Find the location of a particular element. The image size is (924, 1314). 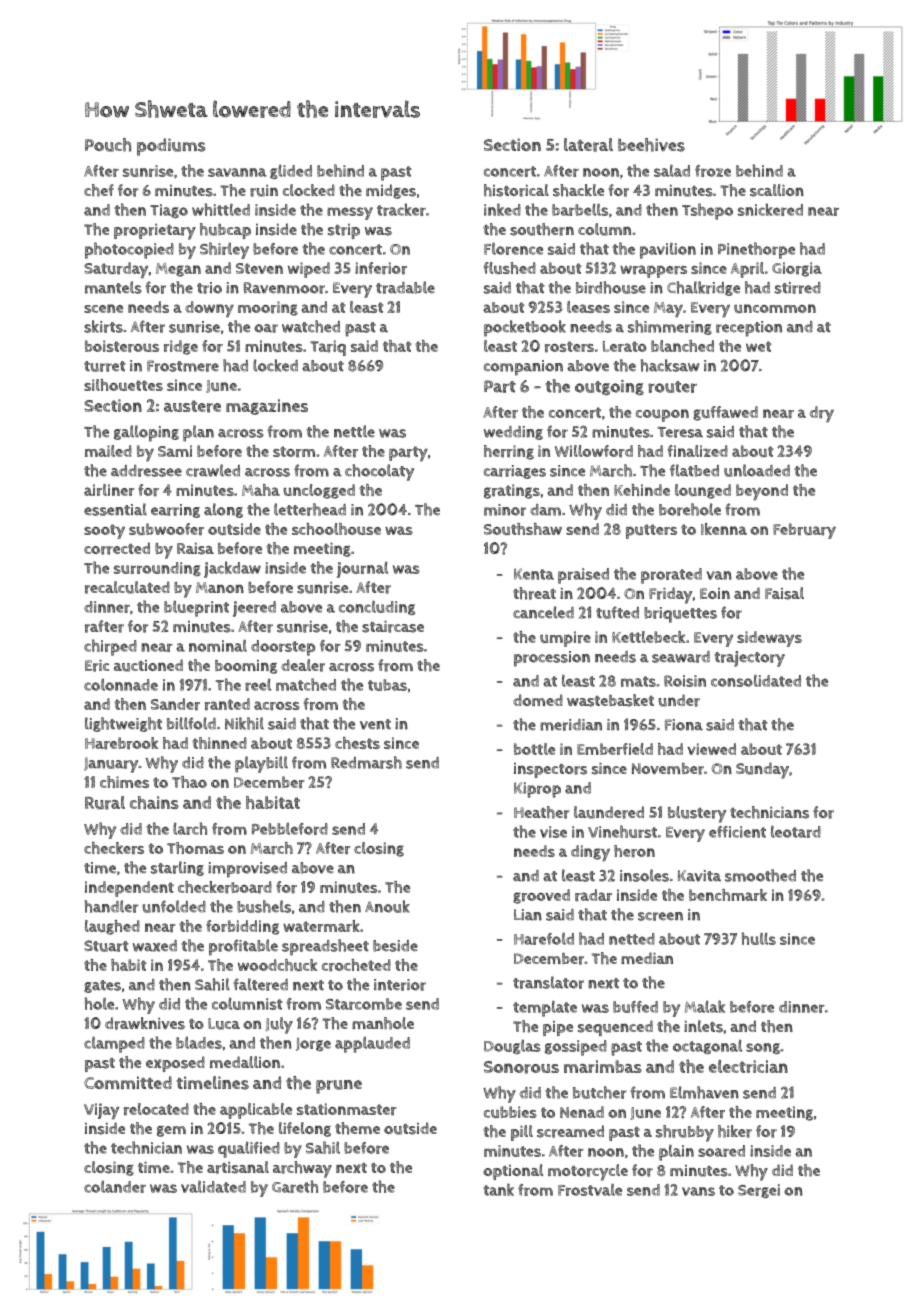

Faisal is located at coordinates (784, 593).
